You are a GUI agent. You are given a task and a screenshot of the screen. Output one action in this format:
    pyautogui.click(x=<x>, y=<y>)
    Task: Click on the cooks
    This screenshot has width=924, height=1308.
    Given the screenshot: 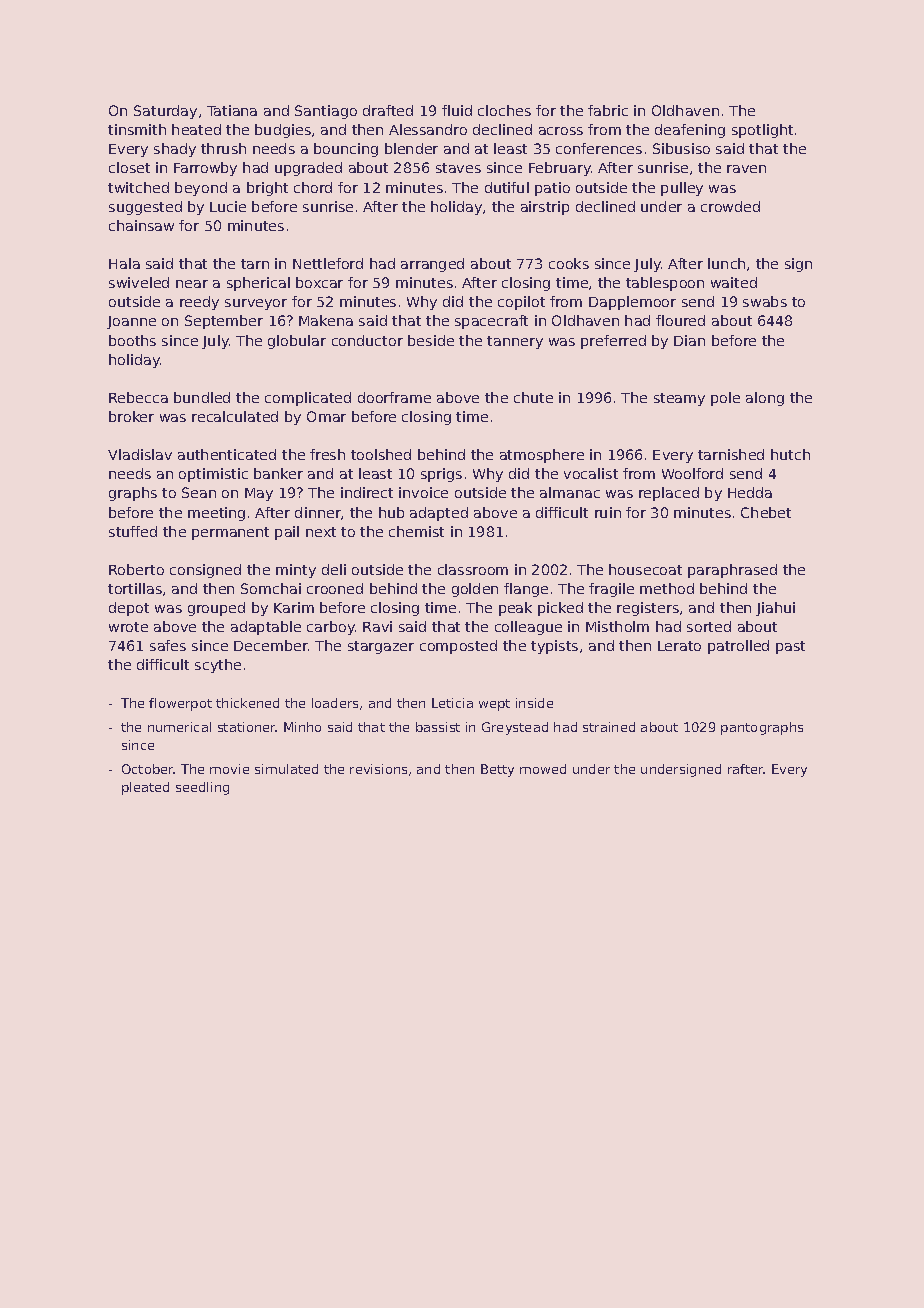 What is the action you would take?
    pyautogui.click(x=569, y=263)
